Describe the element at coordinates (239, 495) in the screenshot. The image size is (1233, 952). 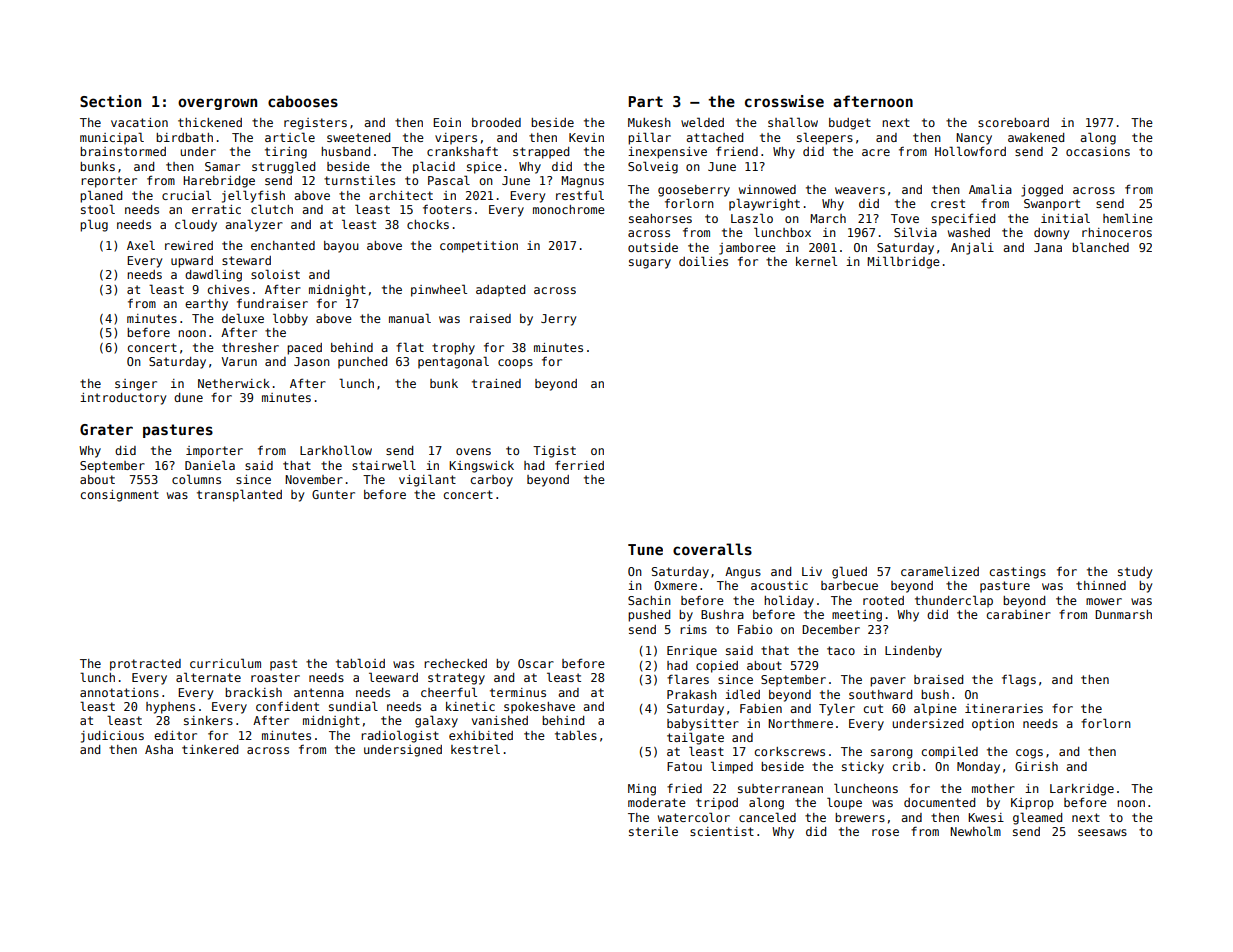
I see `transplanted` at that location.
